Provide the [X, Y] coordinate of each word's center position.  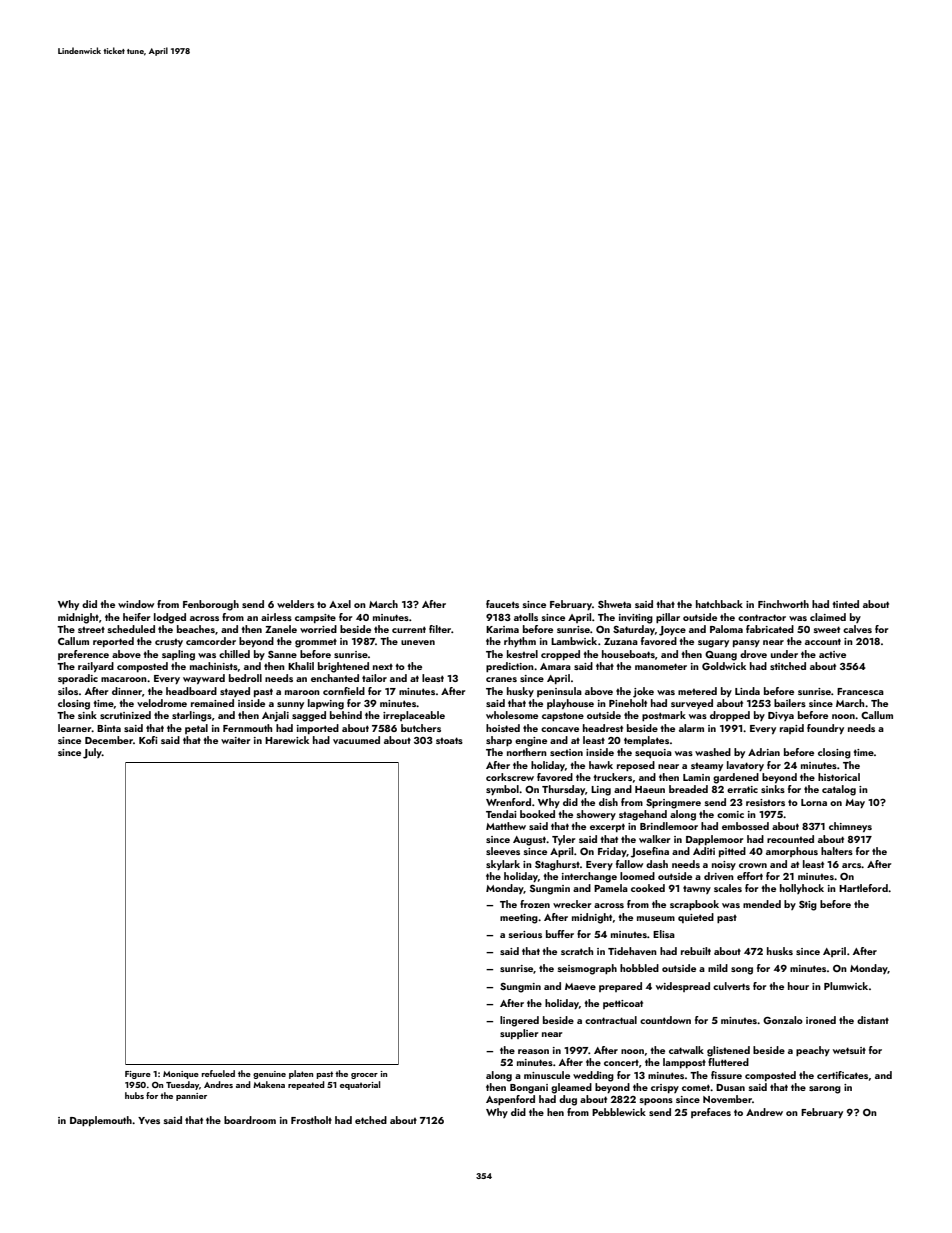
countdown [665, 1020]
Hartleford [863, 888]
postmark [664, 716]
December [109, 740]
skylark [503, 865]
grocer [364, 1076]
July [92, 753]
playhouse [570, 704]
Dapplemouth [101, 1121]
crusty [169, 643]
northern [527, 752]
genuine [269, 1075]
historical [839, 777]
